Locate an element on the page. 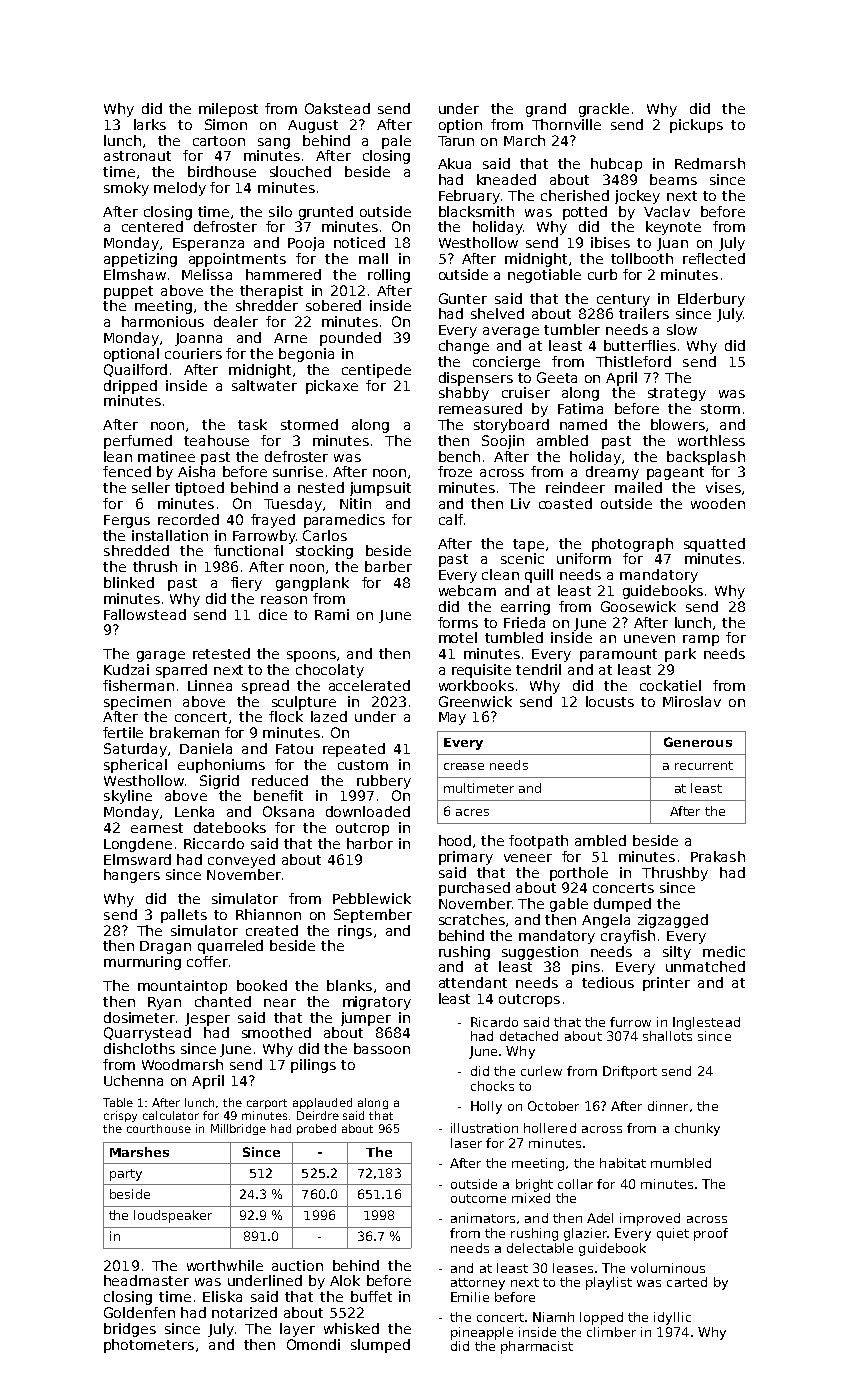  Farrowby is located at coordinates (264, 537).
